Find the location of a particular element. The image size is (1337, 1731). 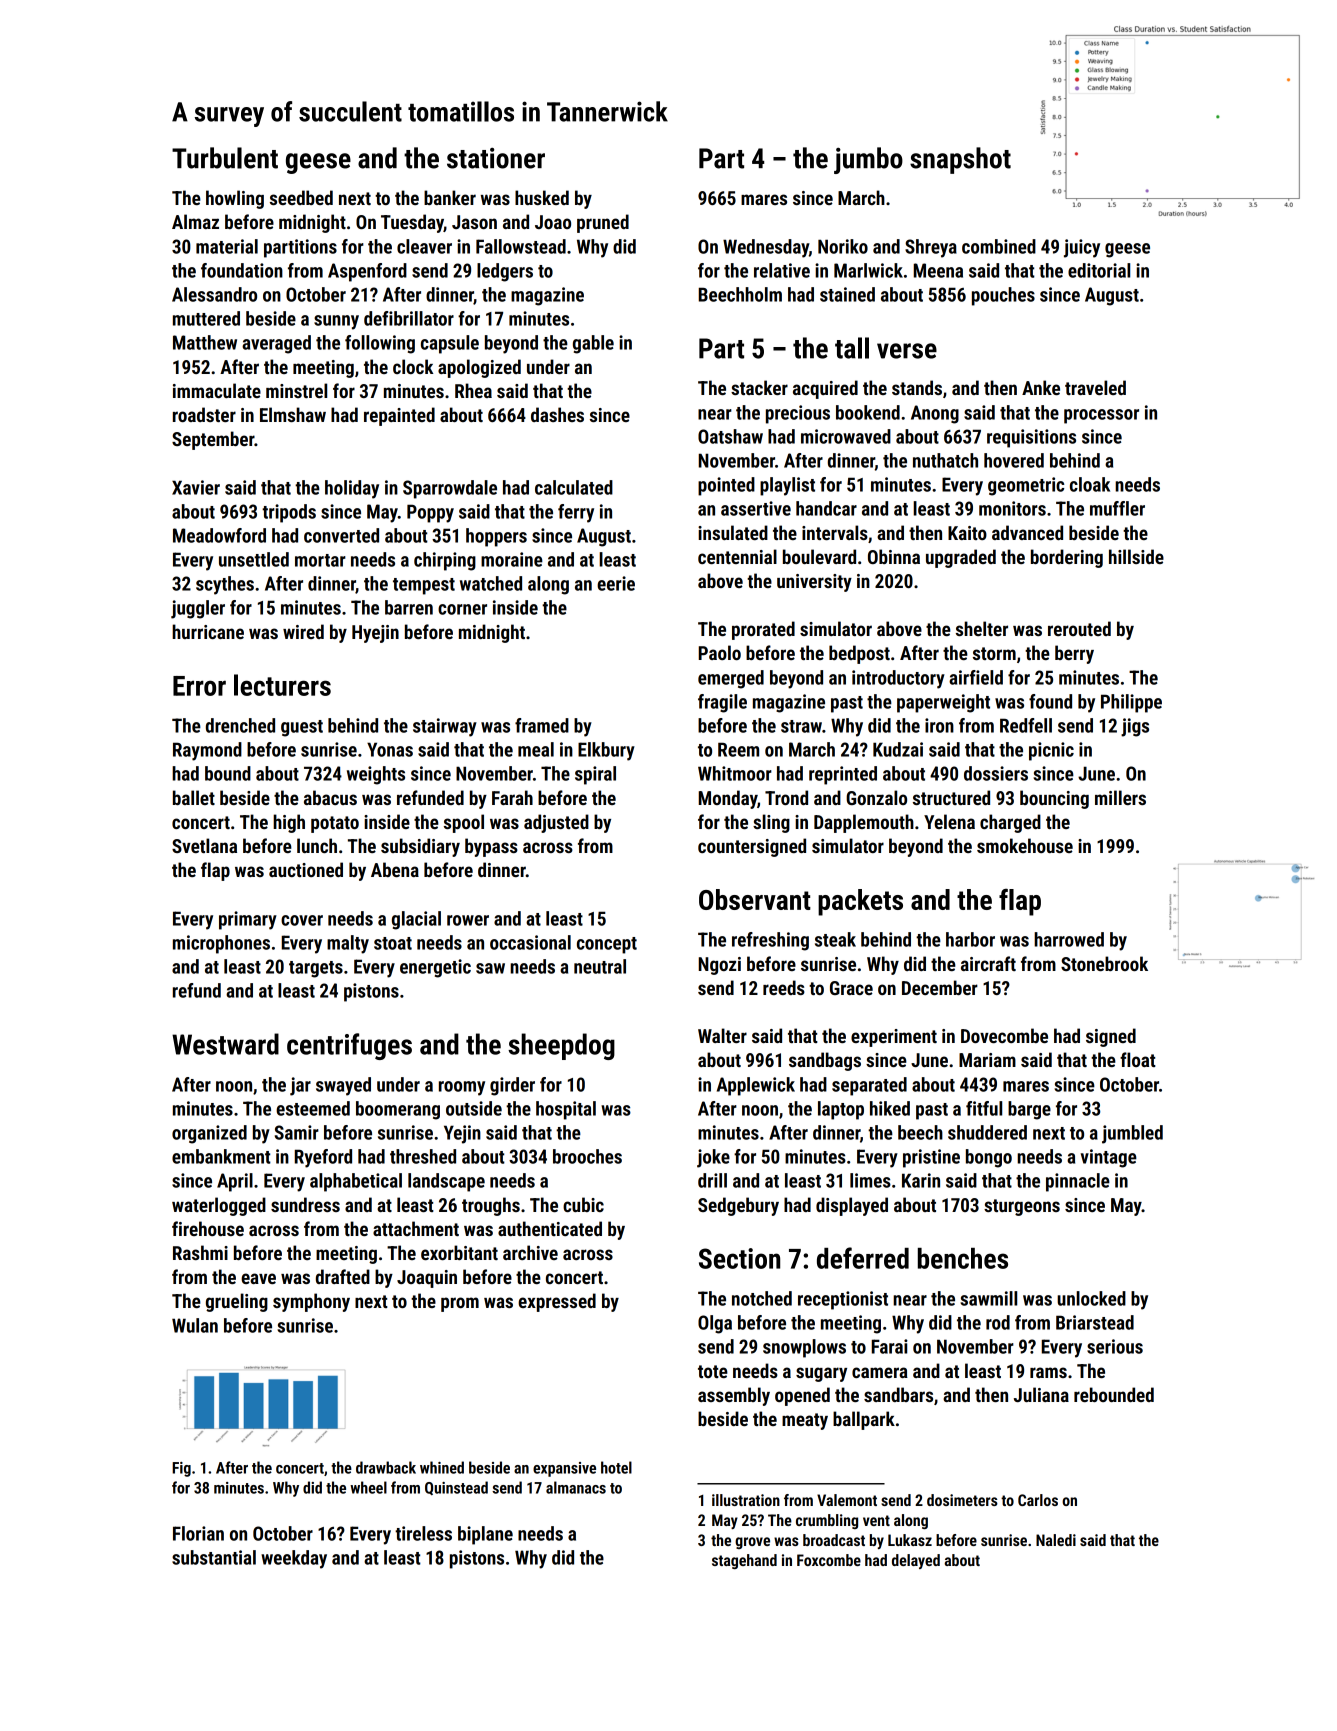

berry is located at coordinates (1074, 654).
